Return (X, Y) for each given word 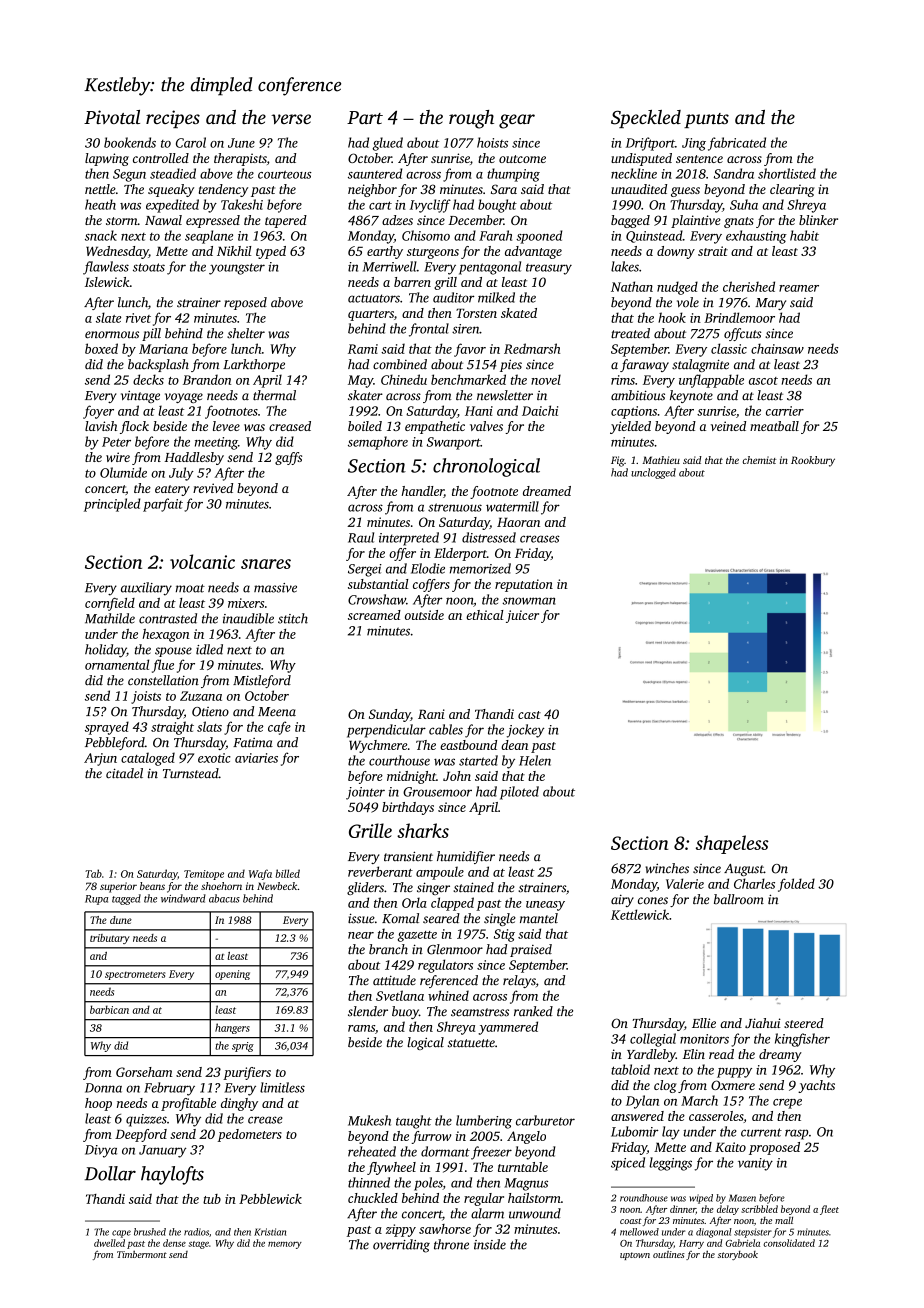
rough (471, 119)
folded (796, 885)
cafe (279, 728)
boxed (101, 348)
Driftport (650, 144)
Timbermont (142, 1254)
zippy (401, 1230)
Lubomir (634, 1131)
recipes (173, 119)
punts (706, 120)
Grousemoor (437, 792)
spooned (539, 237)
